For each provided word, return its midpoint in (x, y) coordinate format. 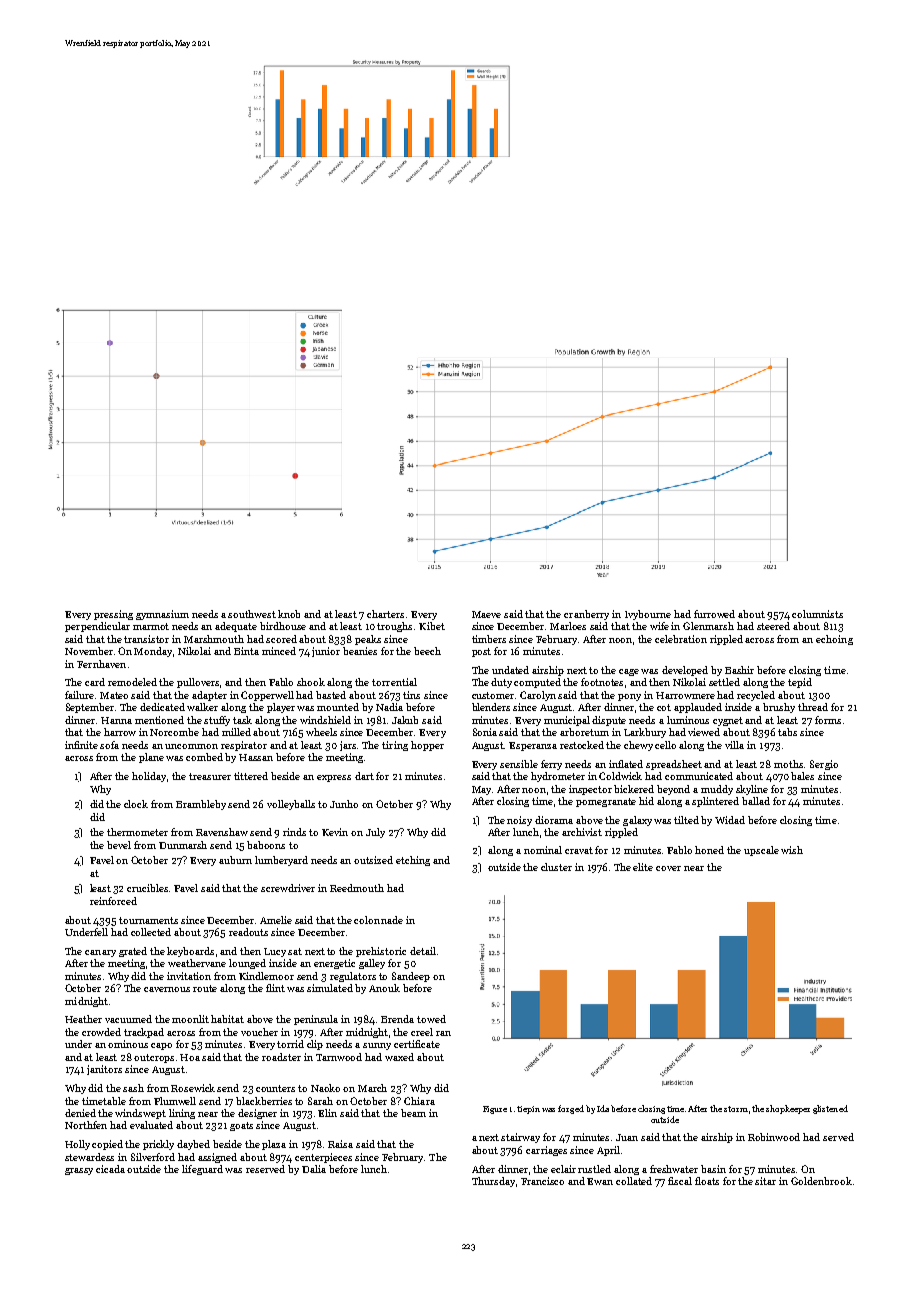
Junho (344, 804)
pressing (113, 615)
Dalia (314, 1169)
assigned (217, 1158)
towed (431, 1019)
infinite (81, 745)
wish (792, 850)
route (205, 988)
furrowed (714, 614)
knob (289, 614)
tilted (686, 820)
